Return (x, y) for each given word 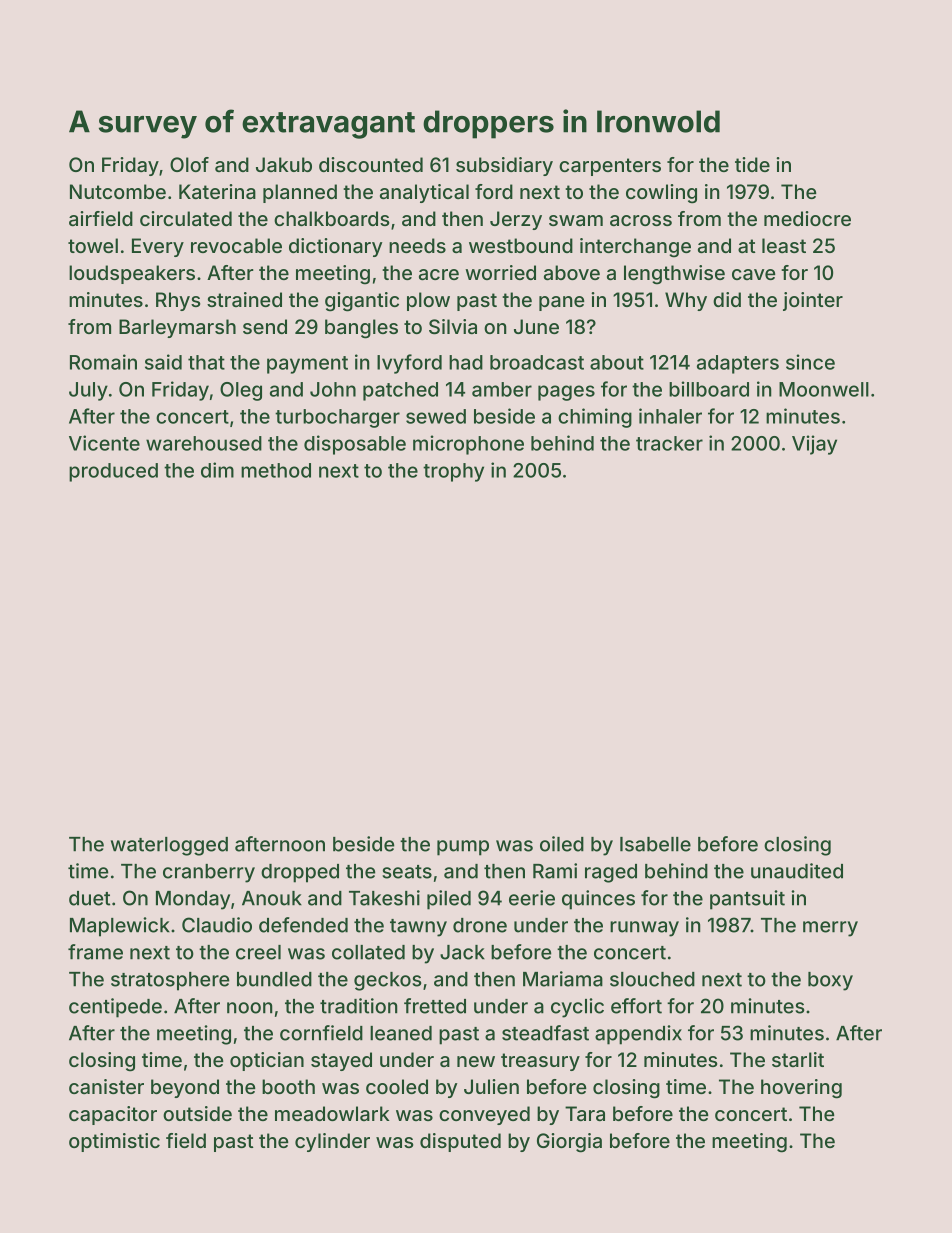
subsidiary (504, 166)
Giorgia (569, 1143)
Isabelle (655, 844)
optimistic (114, 1142)
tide (752, 164)
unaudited (797, 871)
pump (463, 848)
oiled (562, 844)
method (276, 470)
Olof (189, 164)
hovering (801, 1089)
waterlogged (169, 846)
